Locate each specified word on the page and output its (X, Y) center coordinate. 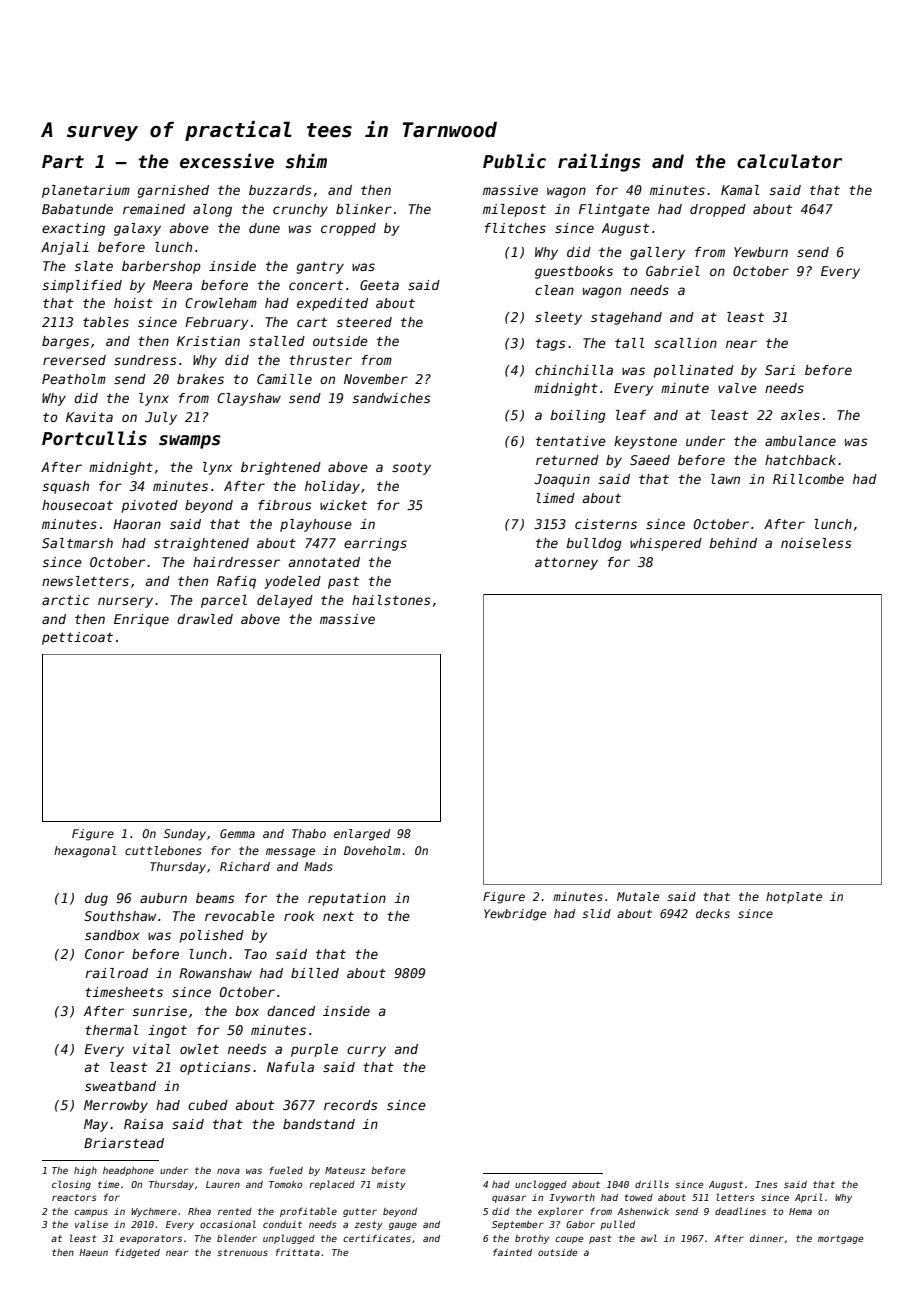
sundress (145, 360)
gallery (658, 253)
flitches (515, 228)
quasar (509, 1199)
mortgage (841, 1239)
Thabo (309, 833)
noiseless (816, 543)
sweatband (120, 1086)
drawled (205, 619)
